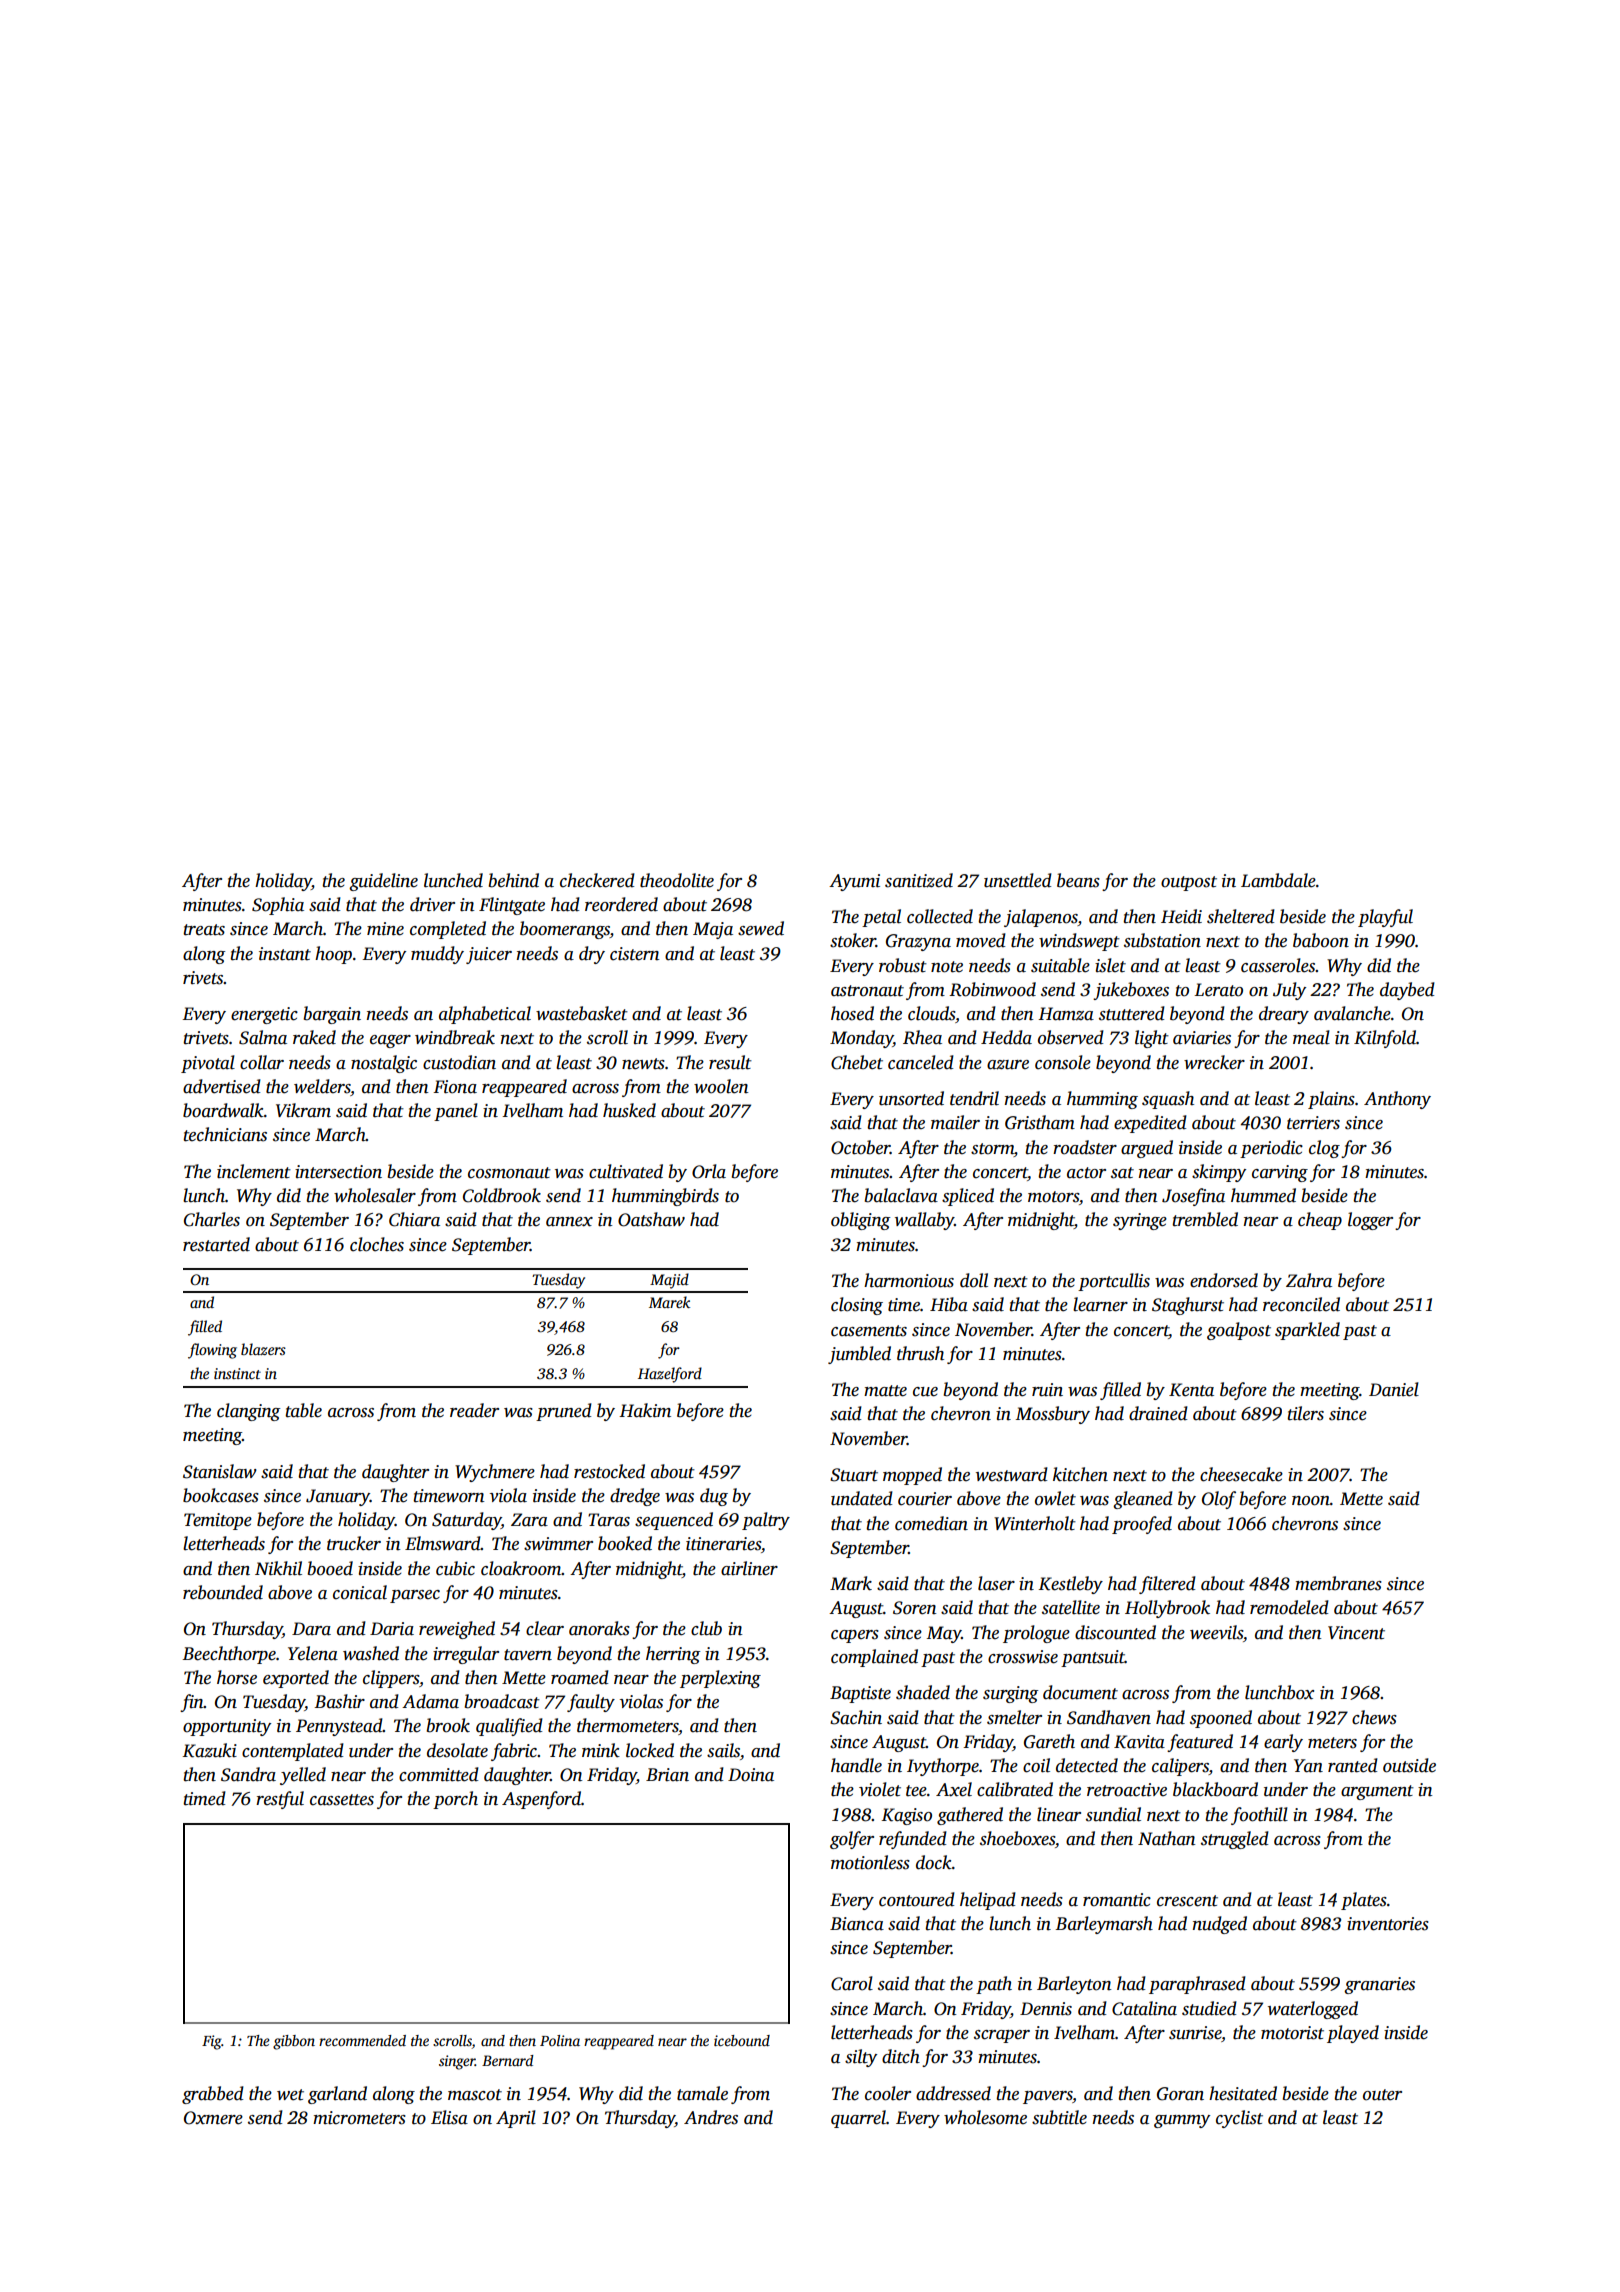  Describe the element at coordinates (1307, 1331) in the screenshot. I see `sparkled` at that location.
